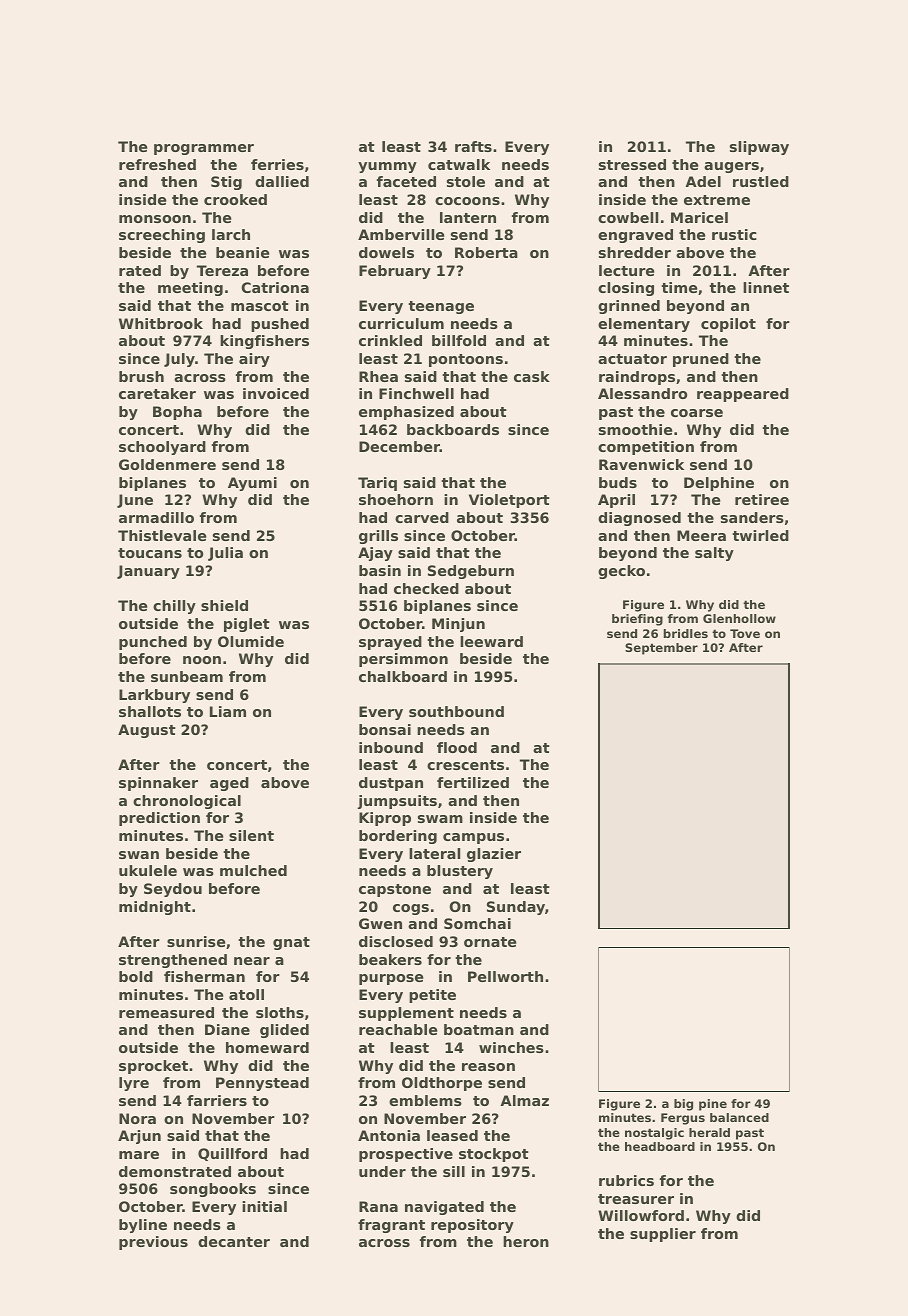  Describe the element at coordinates (234, 1241) in the document. I see `decanter` at that location.
